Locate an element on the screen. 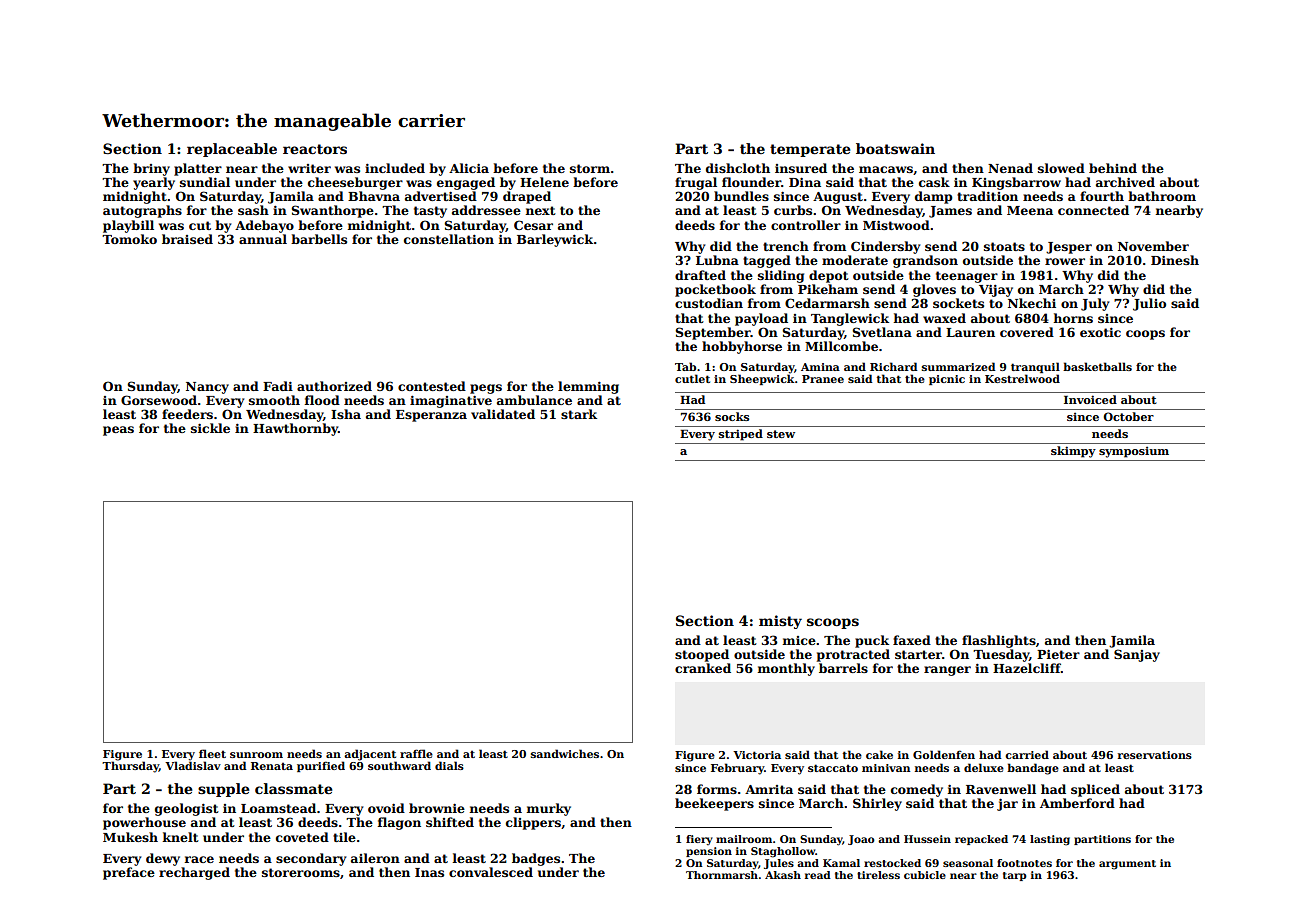 The image size is (1308, 924). Hawthornby is located at coordinates (295, 429).
